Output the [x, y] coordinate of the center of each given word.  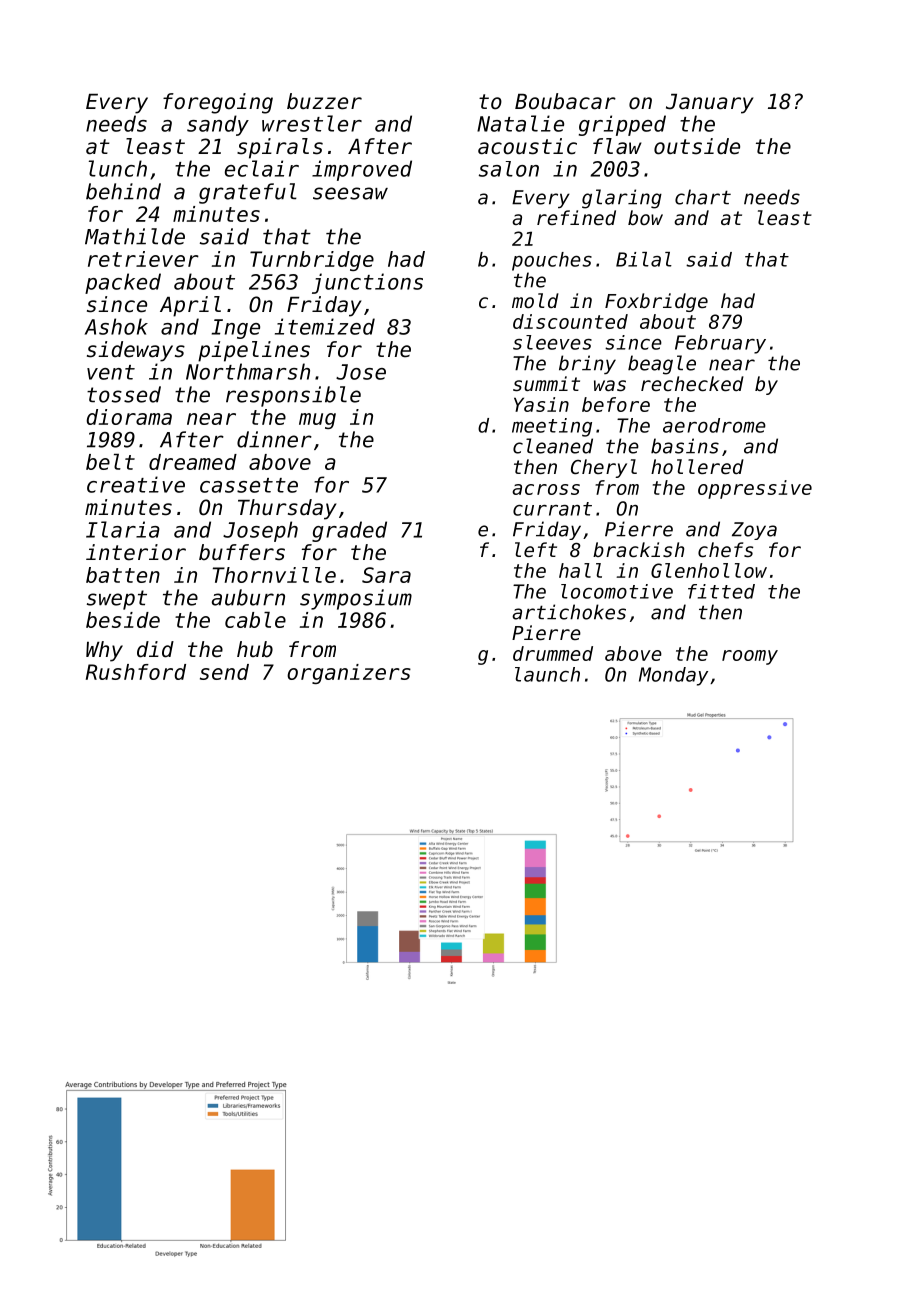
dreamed [193, 462]
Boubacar [565, 101]
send [224, 672]
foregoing [218, 103]
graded [349, 531]
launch [547, 674]
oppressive [755, 489]
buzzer [324, 101]
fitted [721, 591]
